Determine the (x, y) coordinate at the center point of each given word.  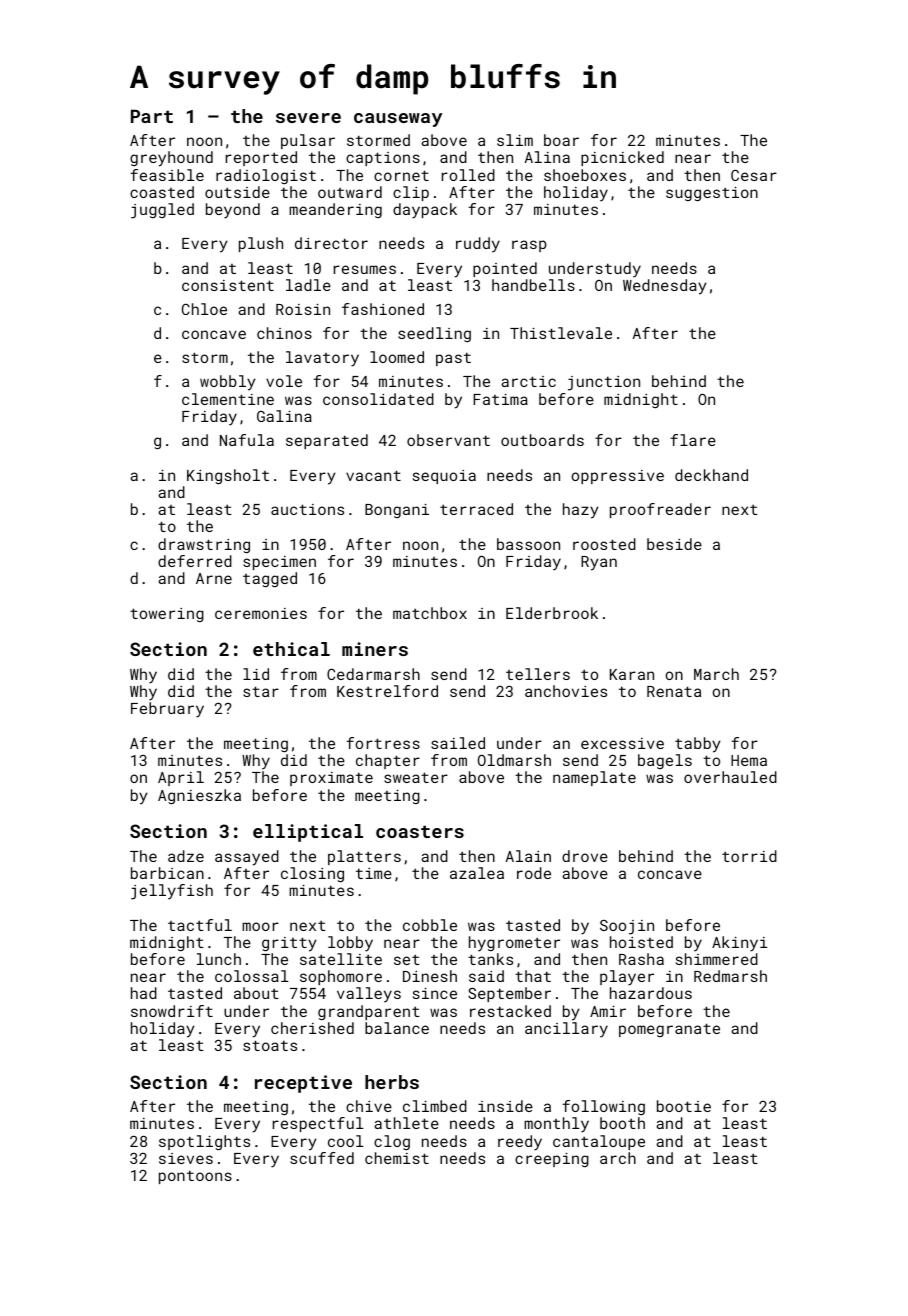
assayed (247, 858)
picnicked (622, 158)
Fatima (500, 399)
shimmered (717, 959)
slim (515, 140)
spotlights (204, 1142)
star (261, 691)
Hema (749, 760)
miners (375, 649)
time (374, 873)
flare (693, 440)
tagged (270, 579)
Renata (674, 691)
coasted (162, 192)
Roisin (303, 309)
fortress (383, 743)
